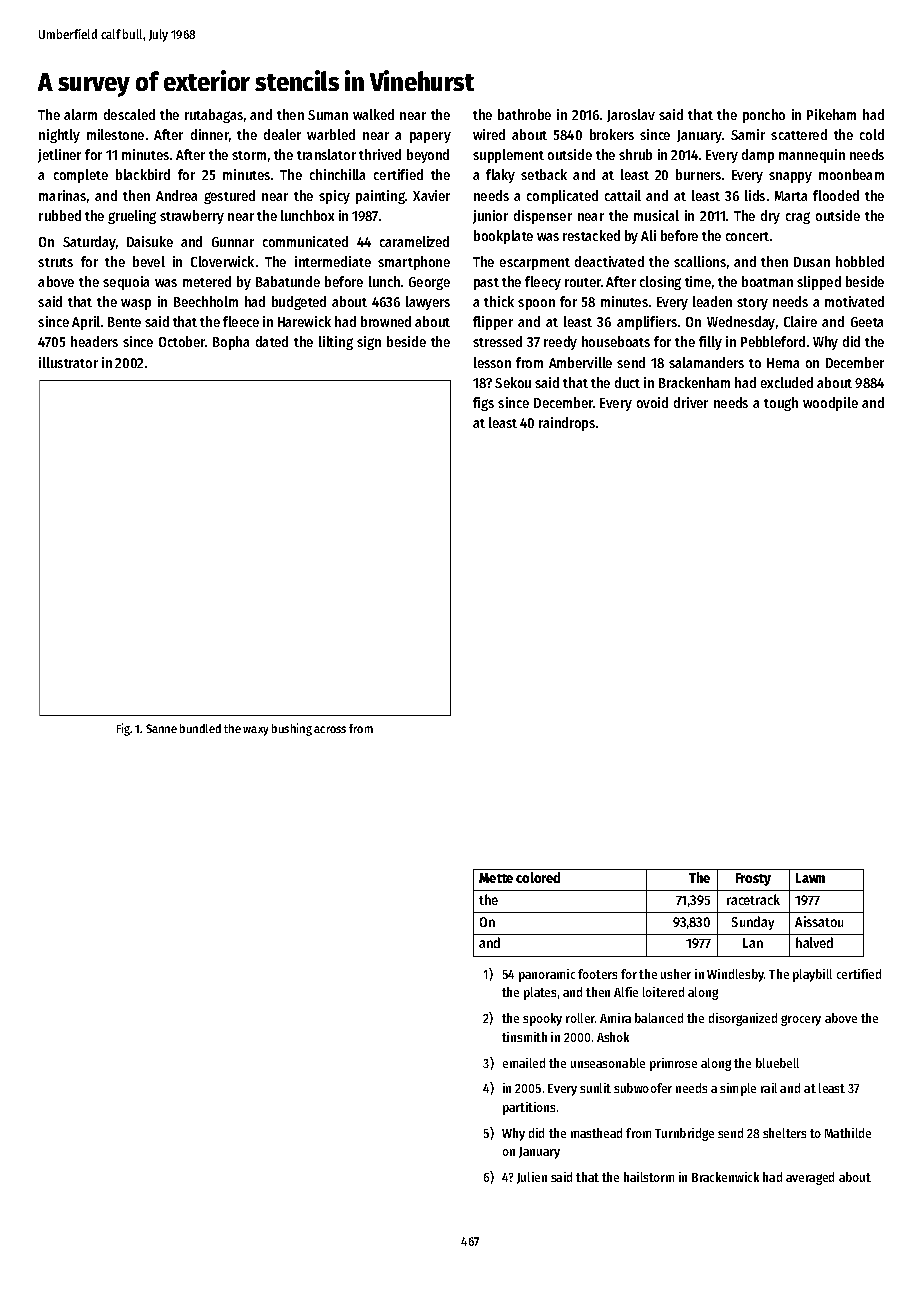 The height and width of the image is (1308, 924). What do you see at coordinates (532, 1178) in the image?
I see `Julien` at bounding box center [532, 1178].
